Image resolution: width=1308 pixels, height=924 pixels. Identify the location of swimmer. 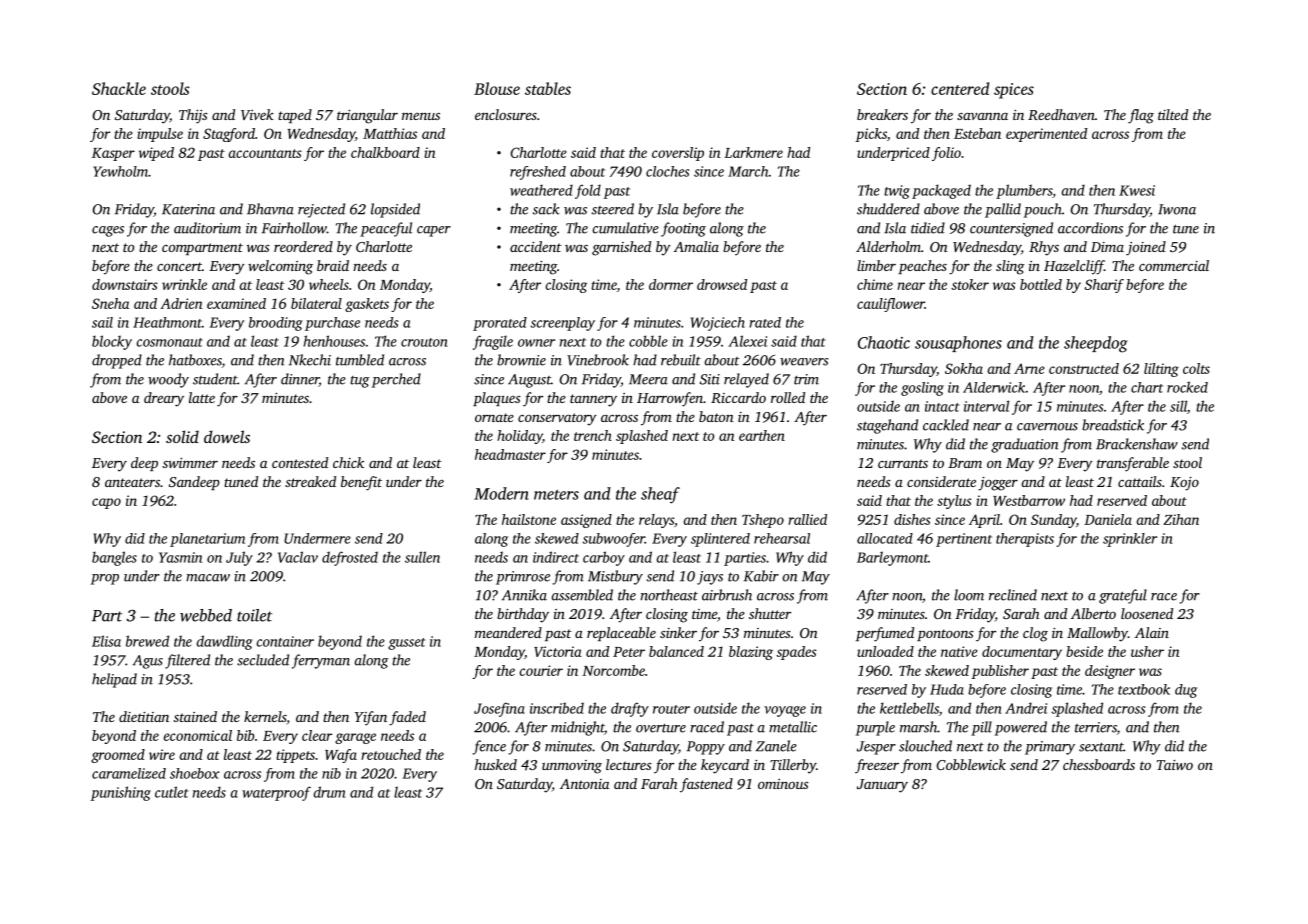
(190, 463).
